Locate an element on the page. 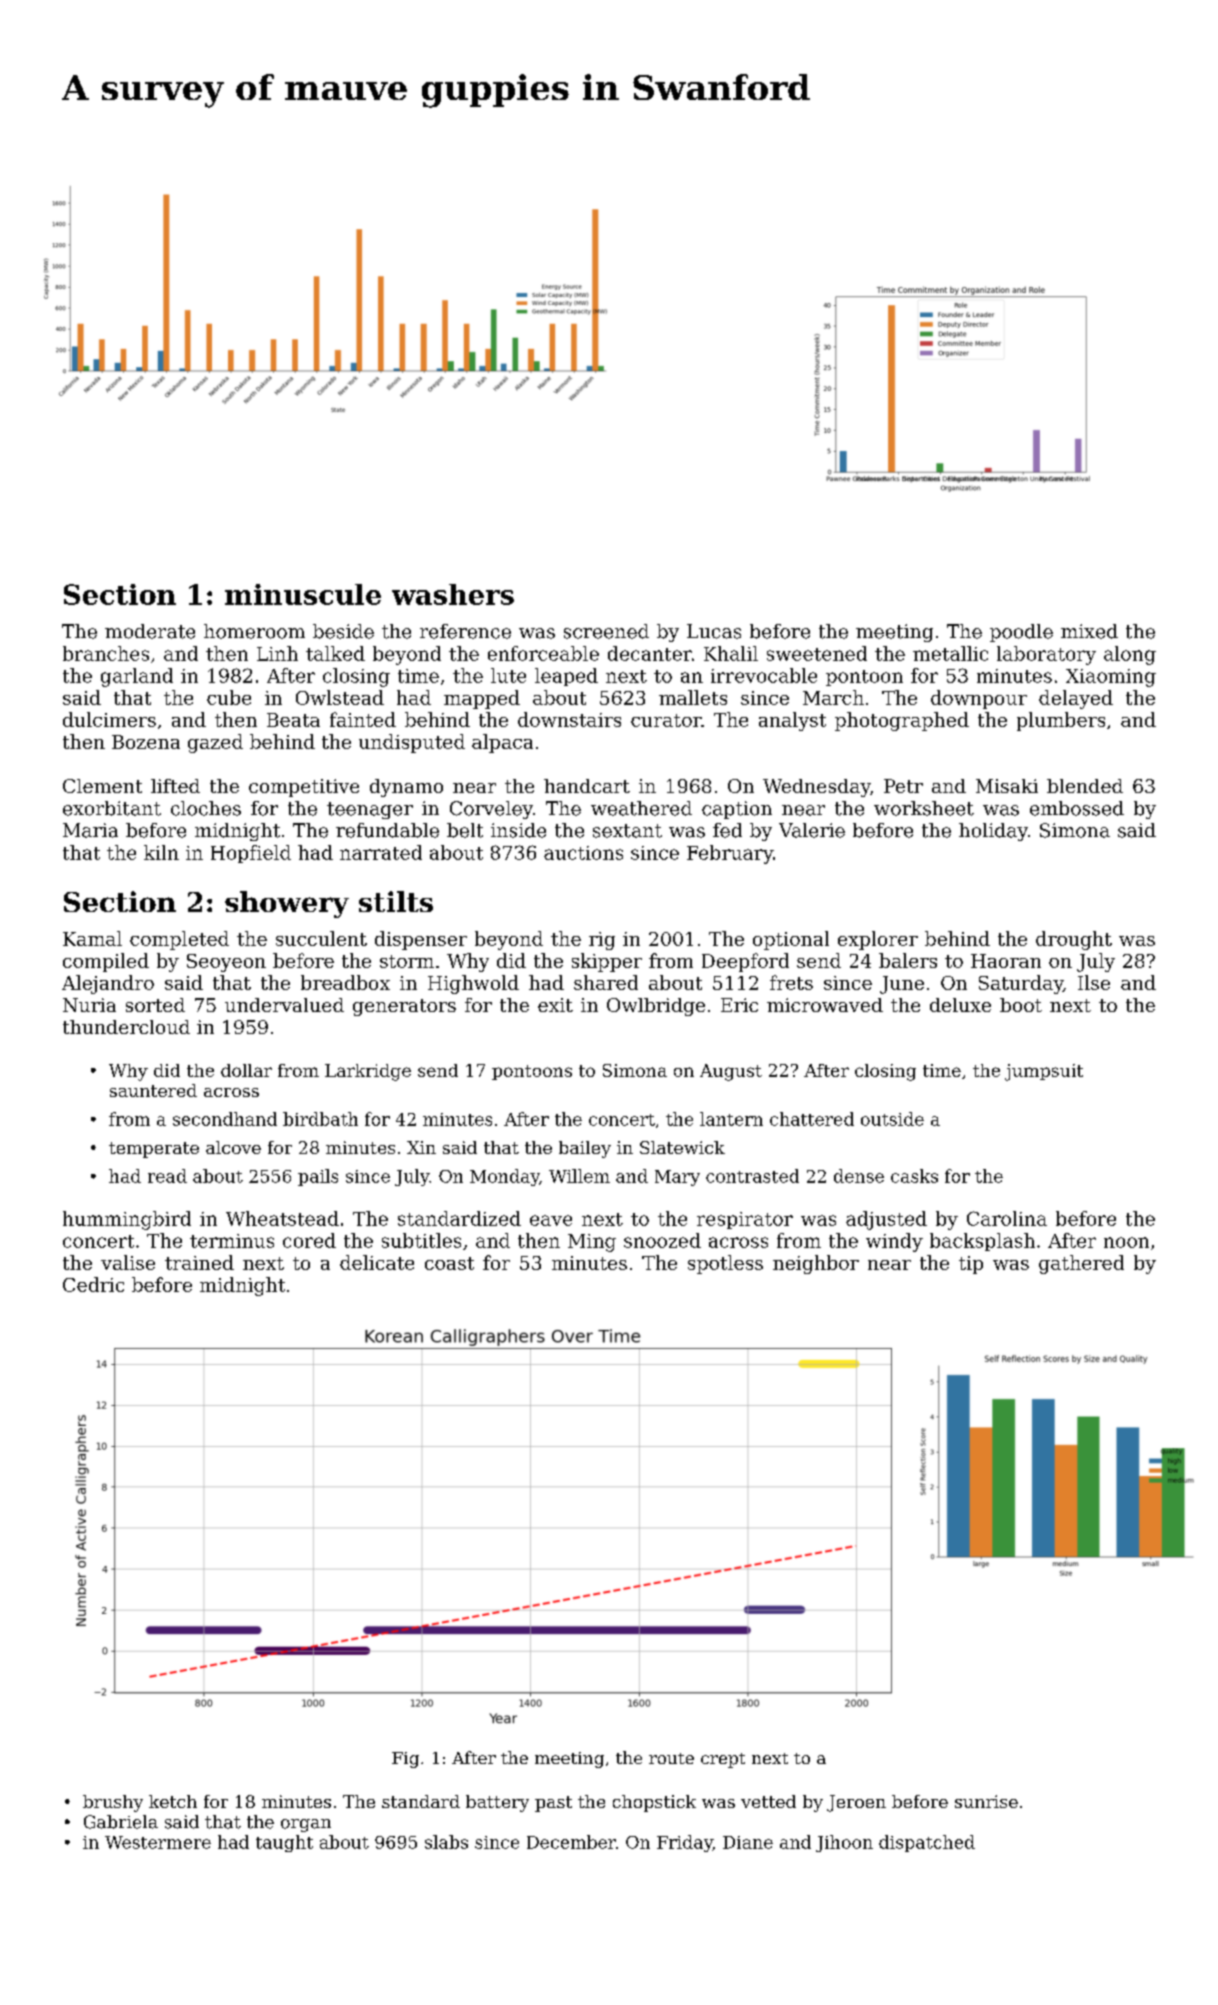  Lucas is located at coordinates (714, 631).
